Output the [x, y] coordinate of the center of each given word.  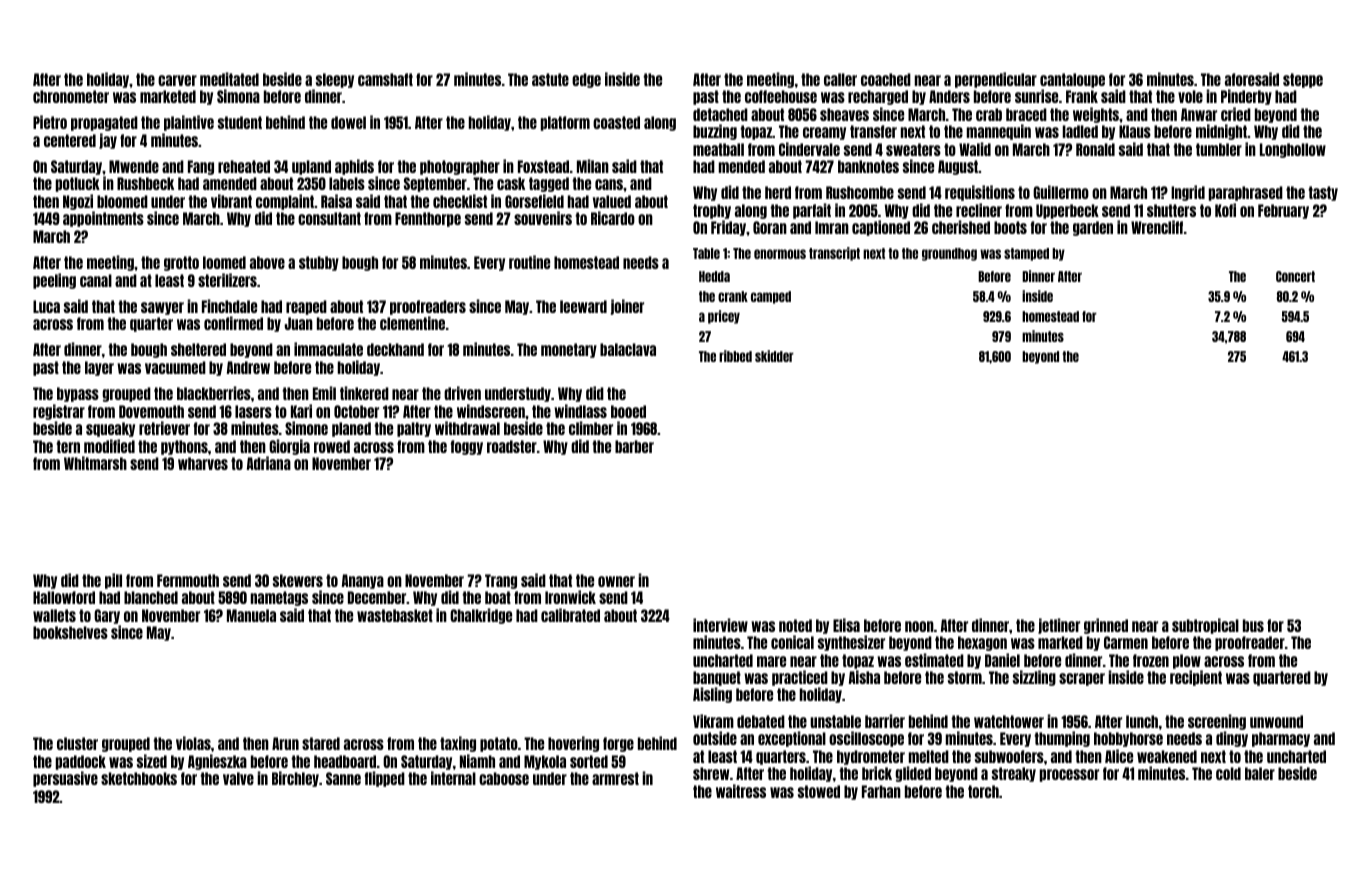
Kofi [1225, 210]
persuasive [65, 779]
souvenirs [543, 218]
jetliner [1059, 626]
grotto [181, 263]
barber [634, 446]
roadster [512, 446]
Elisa [846, 625]
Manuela [251, 615]
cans [609, 184]
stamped [1026, 254]
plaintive [189, 123]
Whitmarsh [95, 463]
